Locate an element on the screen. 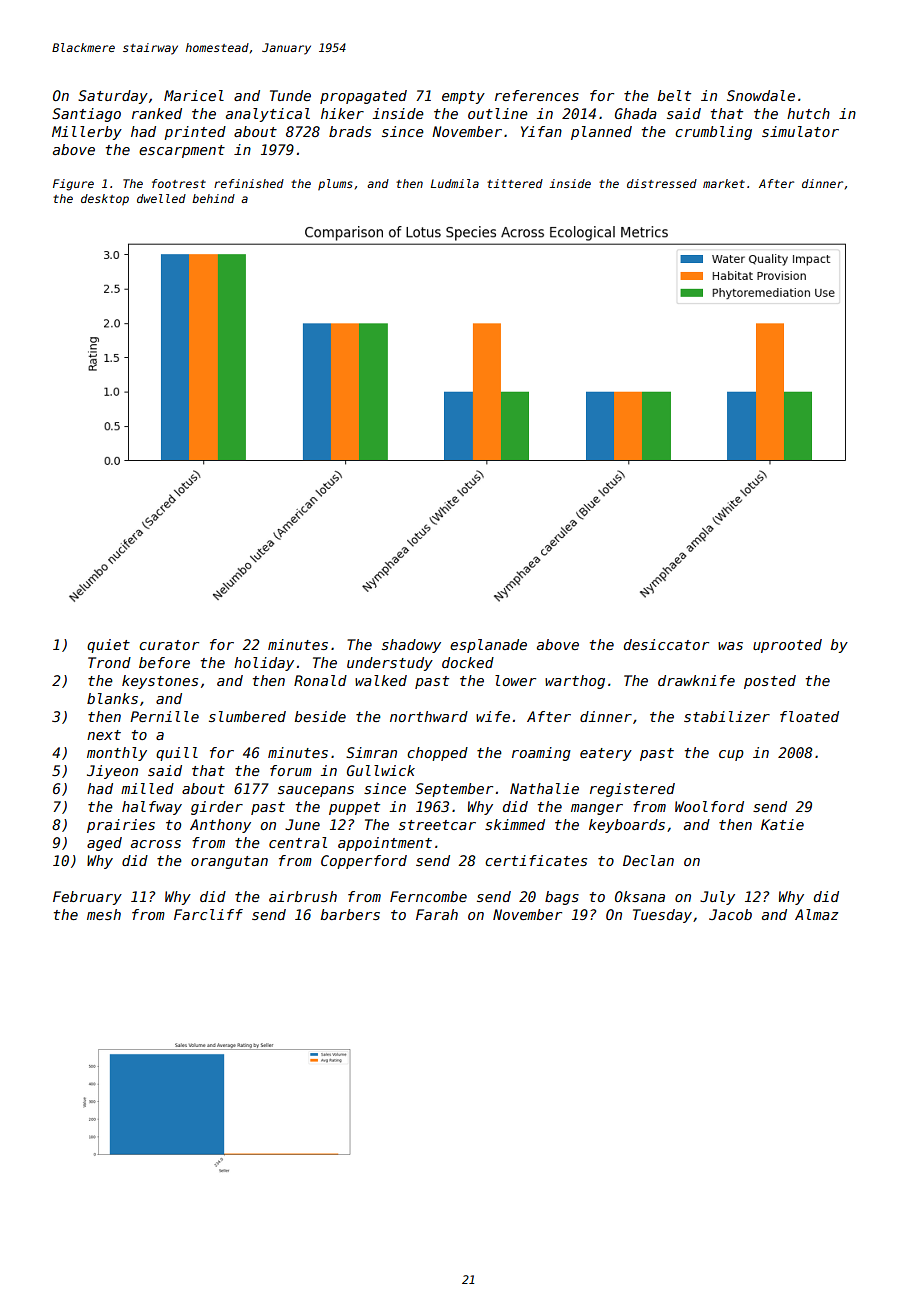 This screenshot has width=924, height=1308. behind is located at coordinates (213, 198).
